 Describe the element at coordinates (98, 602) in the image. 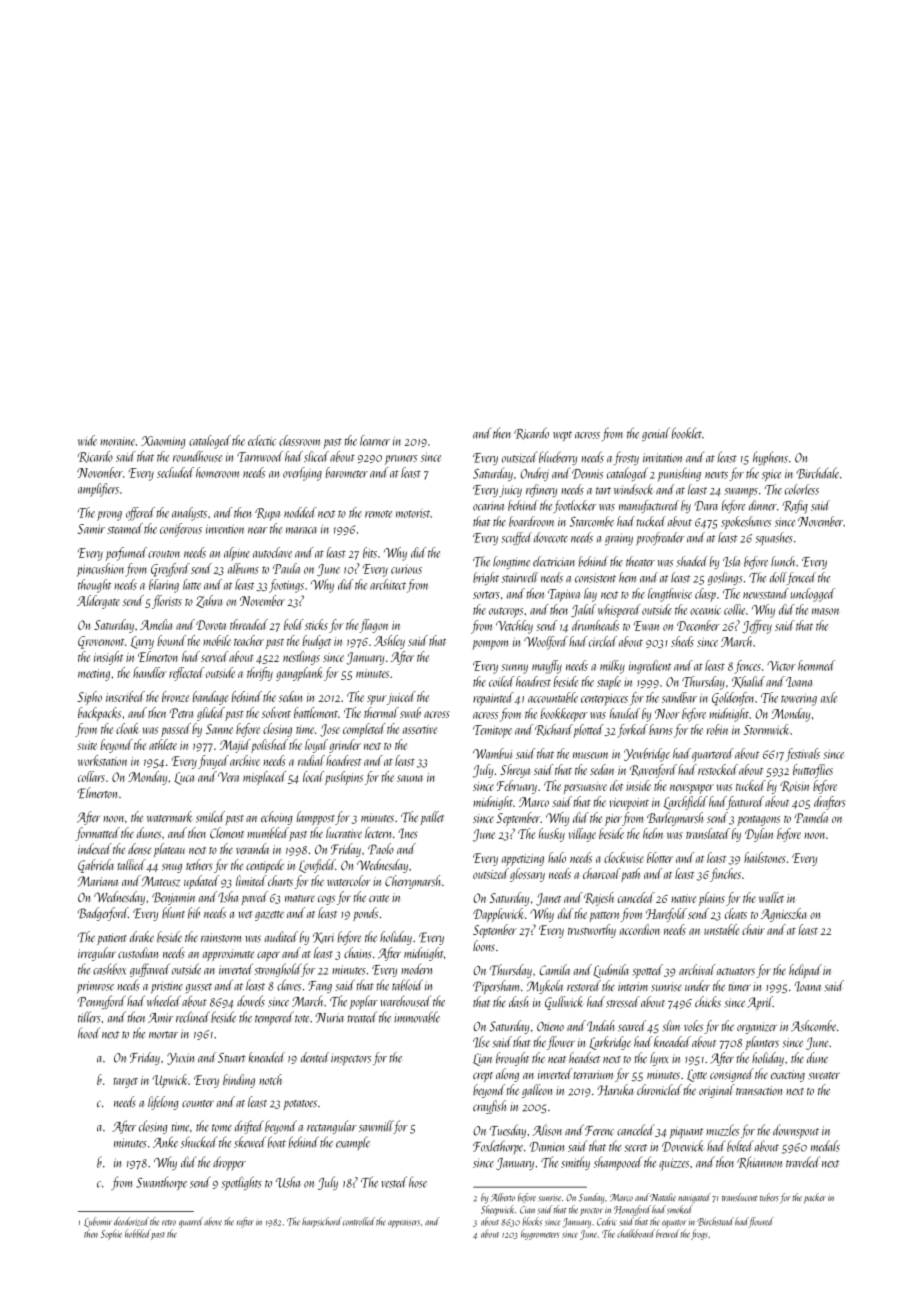

I see `Aldergate` at that location.
